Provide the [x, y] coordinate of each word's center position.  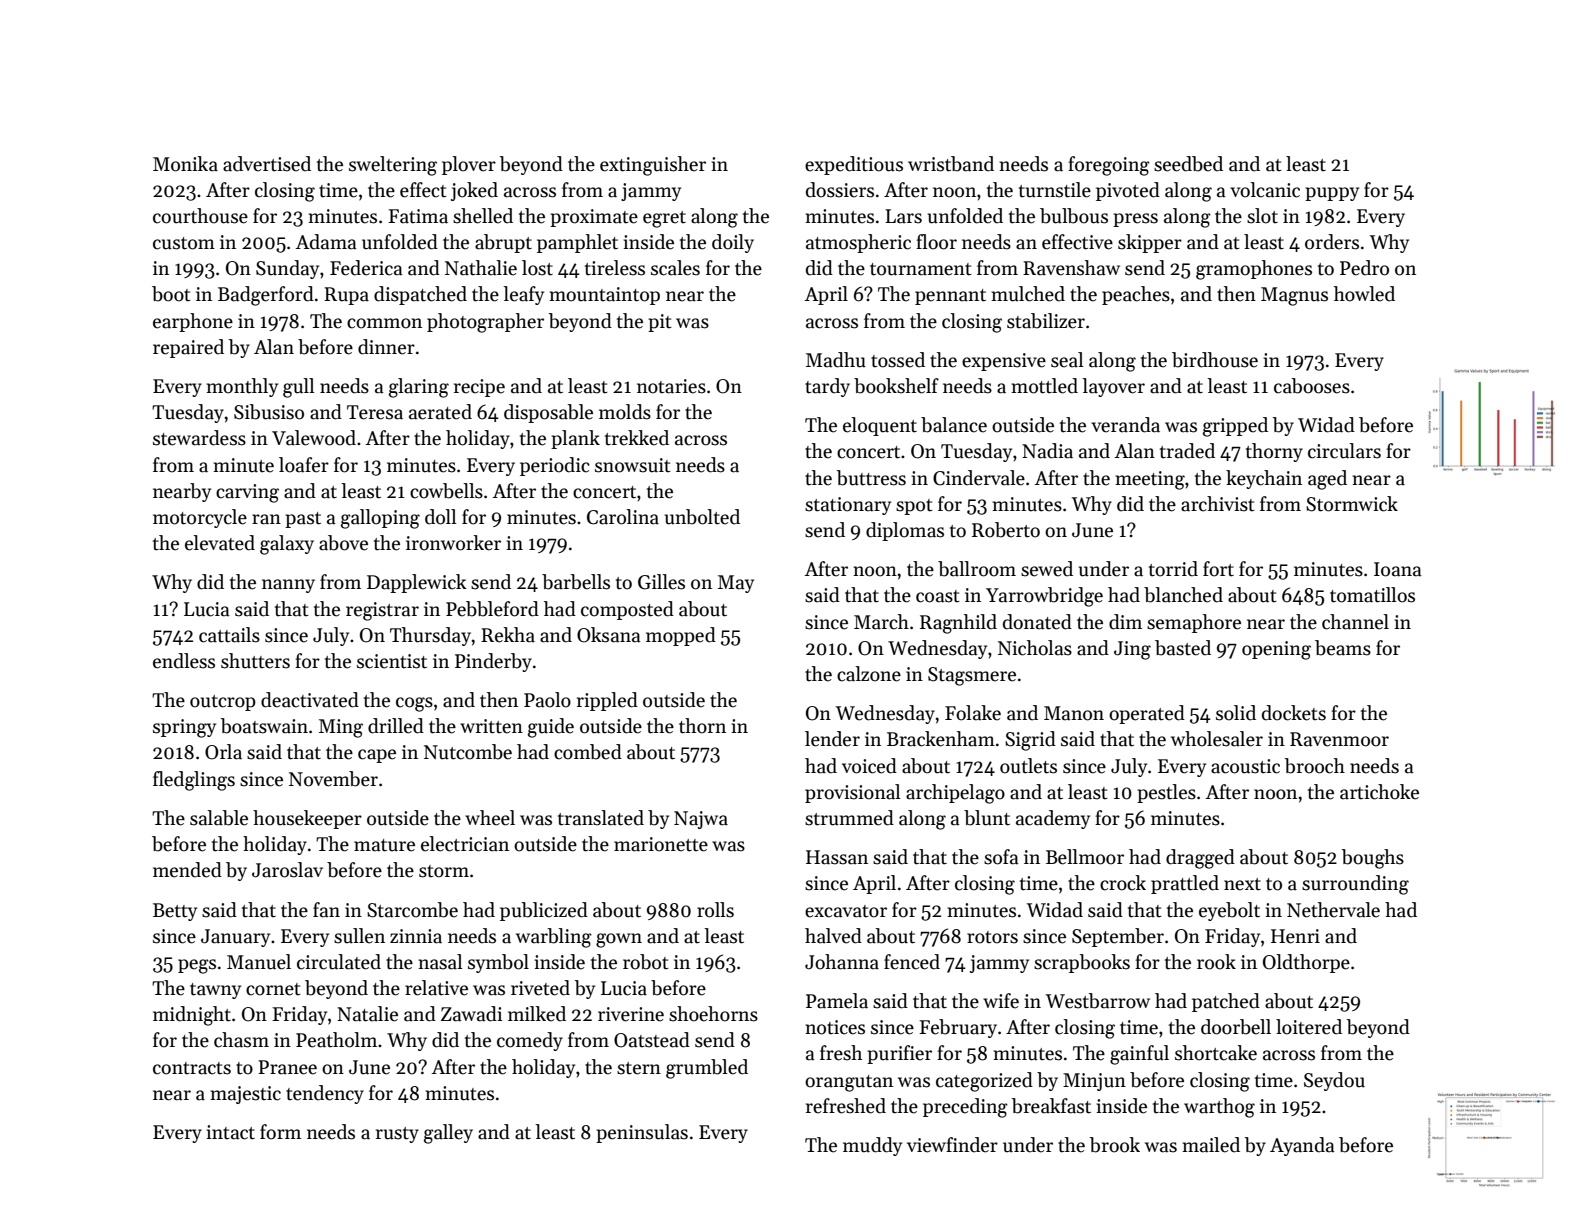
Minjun [1094, 1082]
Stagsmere [972, 676]
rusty [397, 1135]
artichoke [1379, 792]
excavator [846, 911]
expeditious [854, 165]
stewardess [199, 438]
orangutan [849, 1083]
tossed [898, 360]
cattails [229, 635]
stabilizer [1046, 321]
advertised [267, 164]
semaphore [1194, 623]
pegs [197, 966]
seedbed [1188, 164]
